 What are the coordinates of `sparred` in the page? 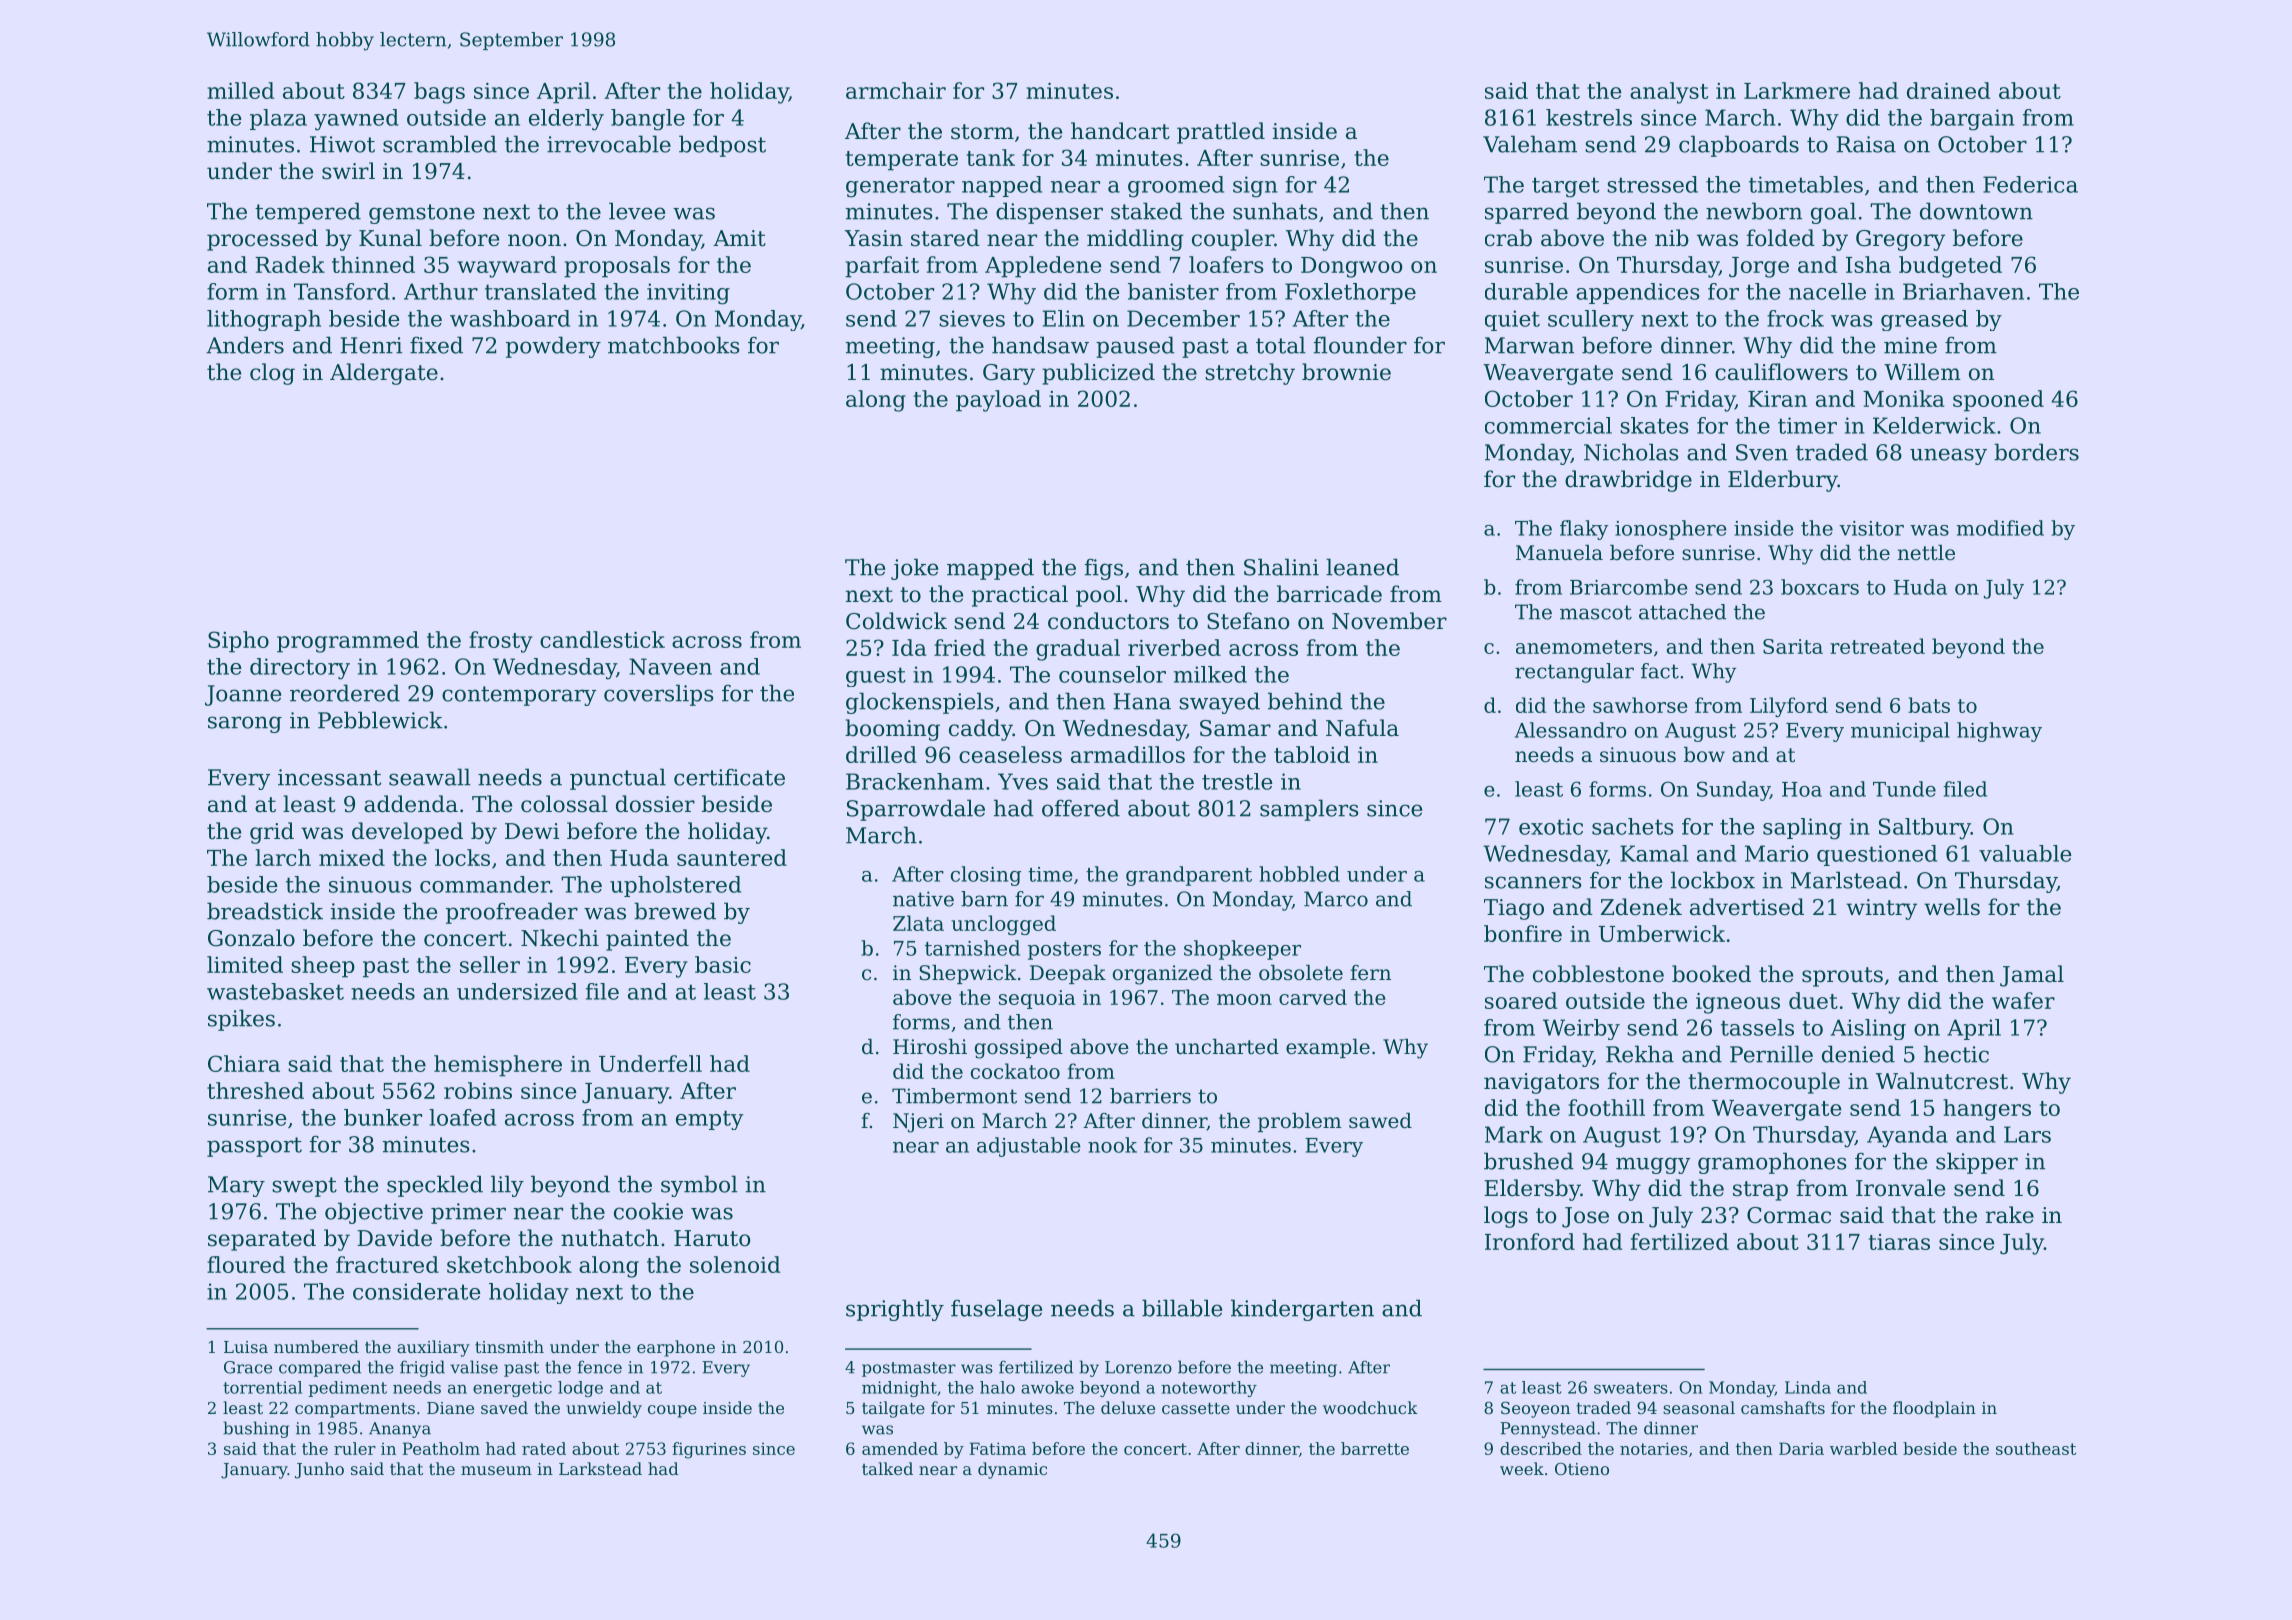 It's located at (1527, 213).
